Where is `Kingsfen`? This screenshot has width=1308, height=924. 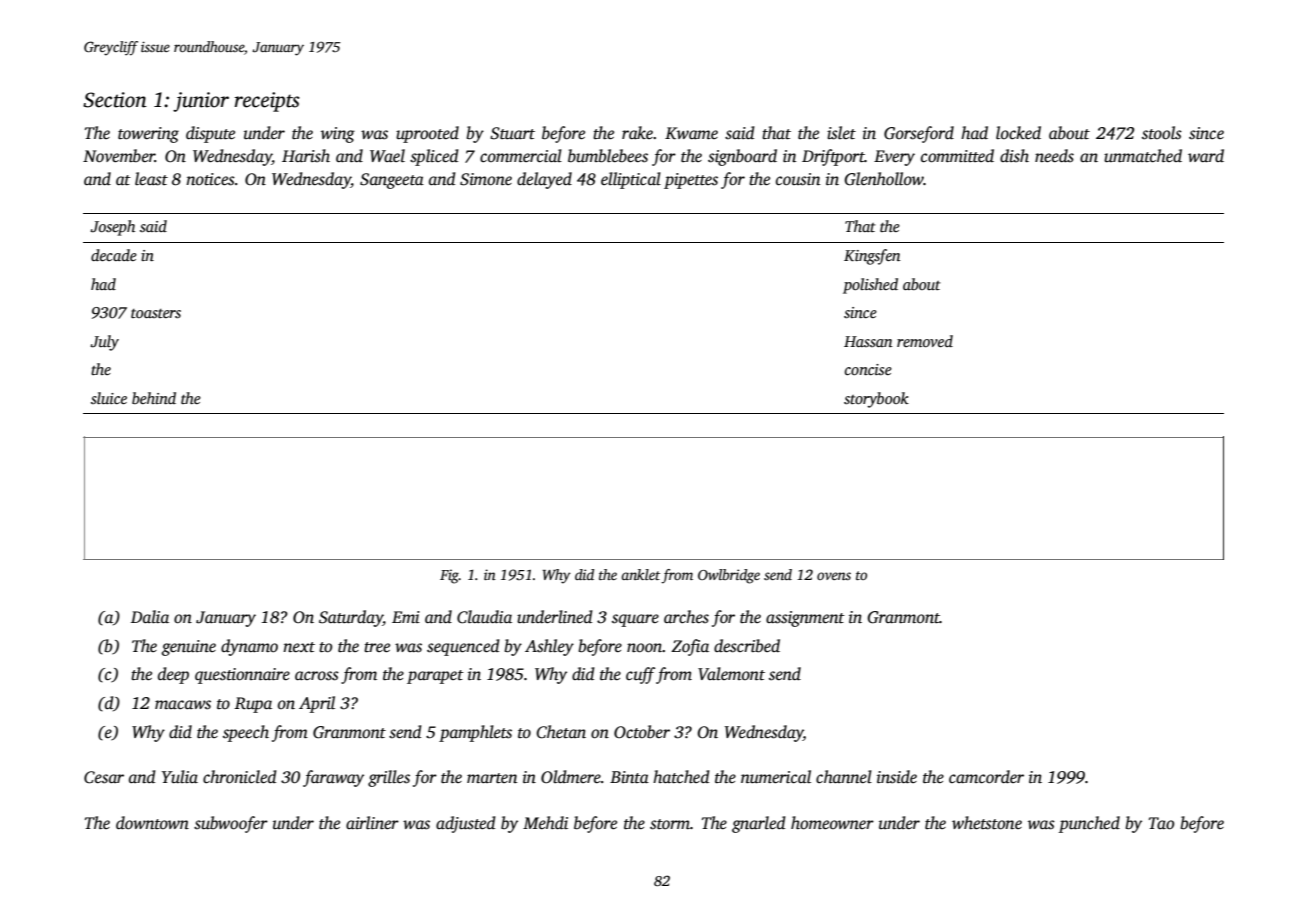 Kingsfen is located at coordinates (872, 257).
